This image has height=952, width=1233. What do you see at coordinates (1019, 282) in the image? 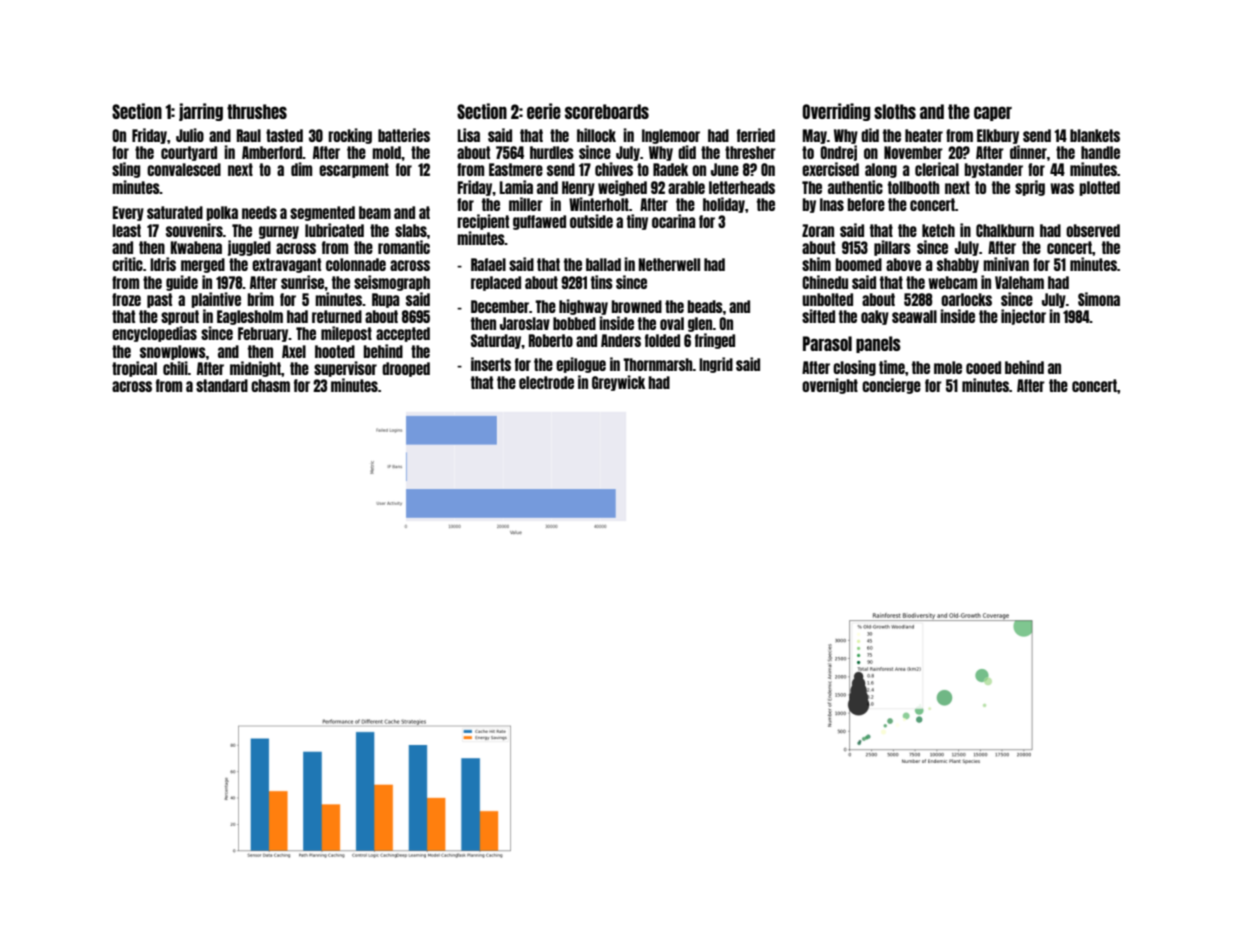
I see `Valeham` at bounding box center [1019, 282].
